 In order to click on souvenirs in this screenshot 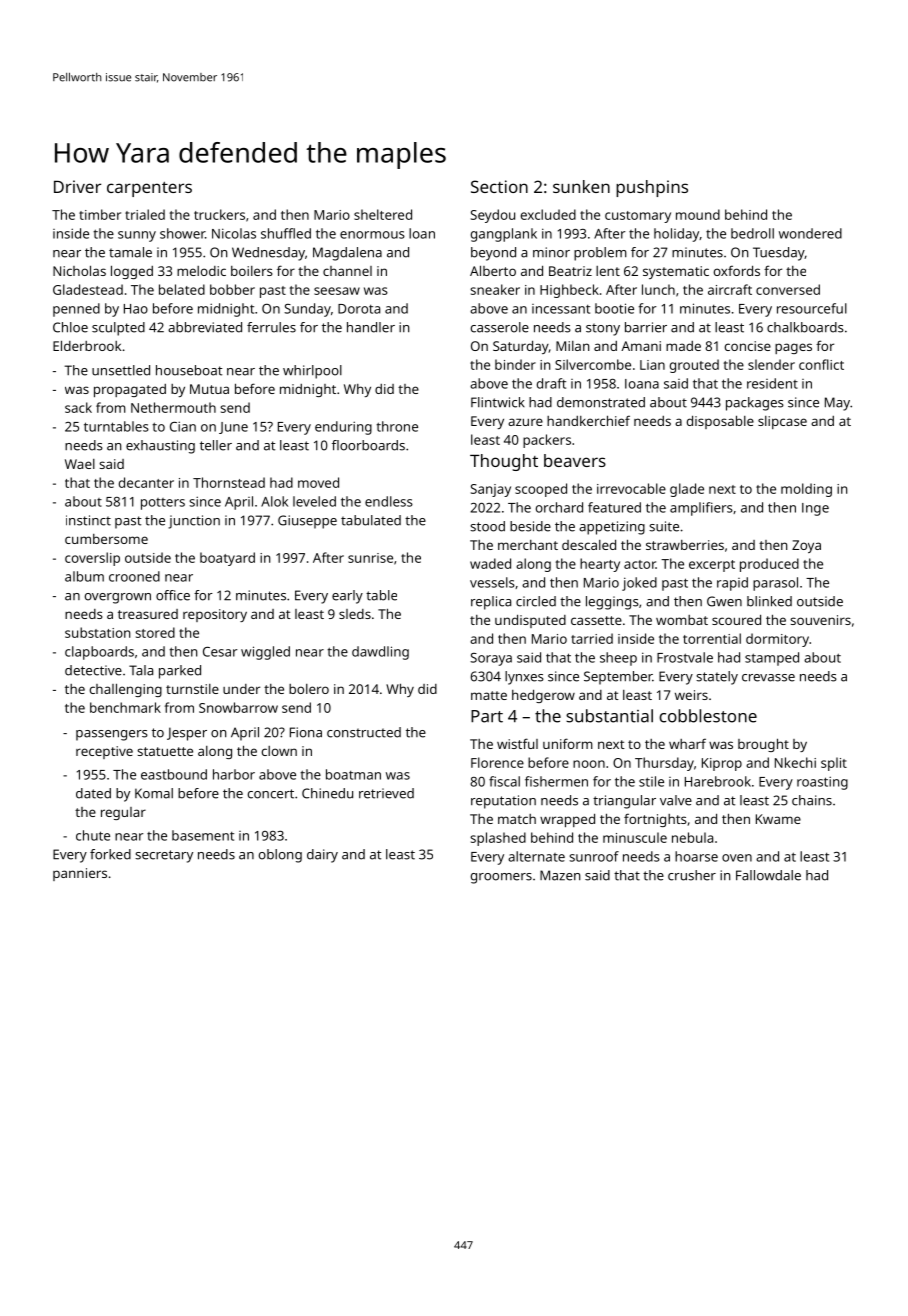, I will do `click(820, 620)`.
